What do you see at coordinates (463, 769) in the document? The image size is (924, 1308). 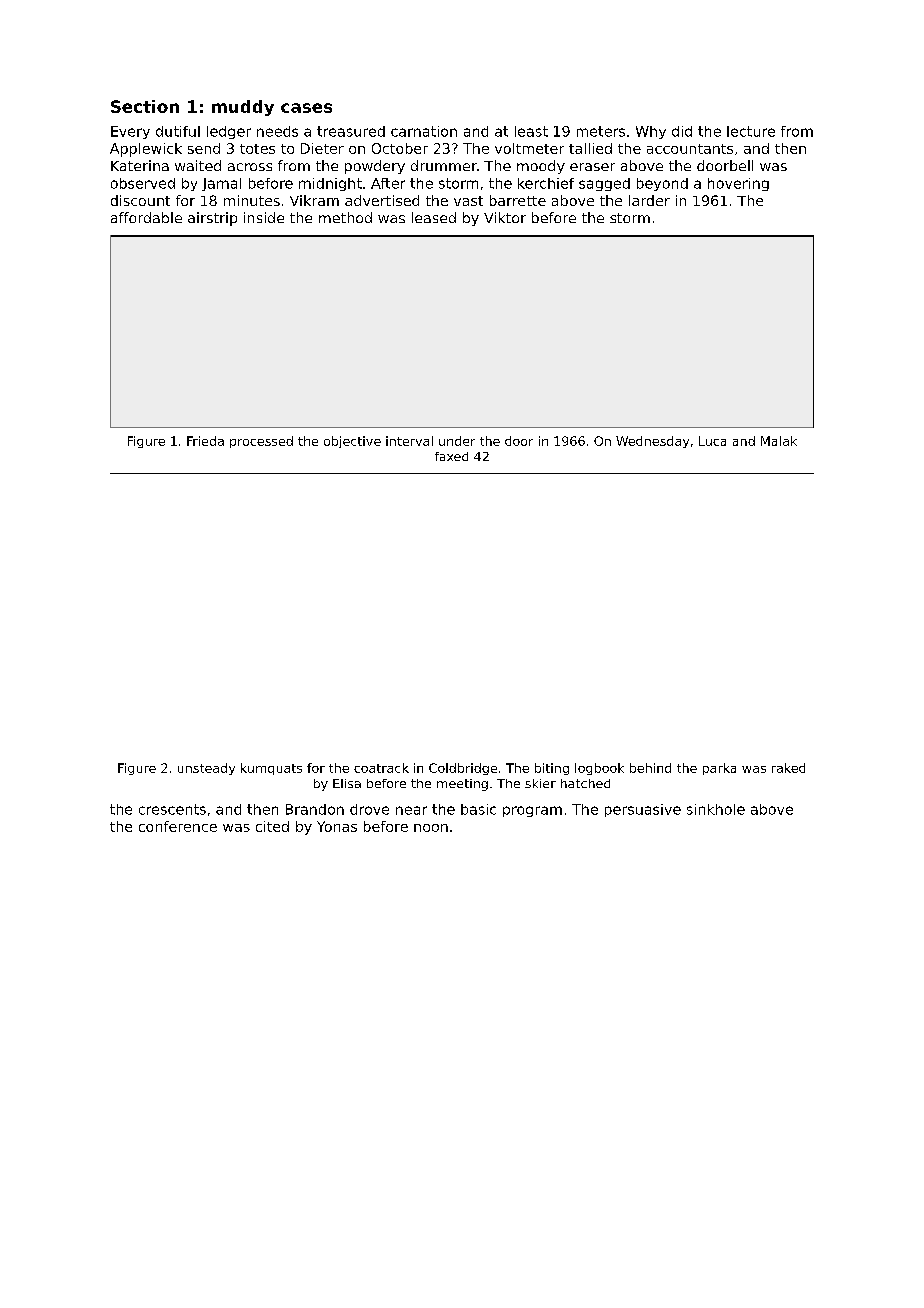 I see `Coldbridge` at bounding box center [463, 769].
